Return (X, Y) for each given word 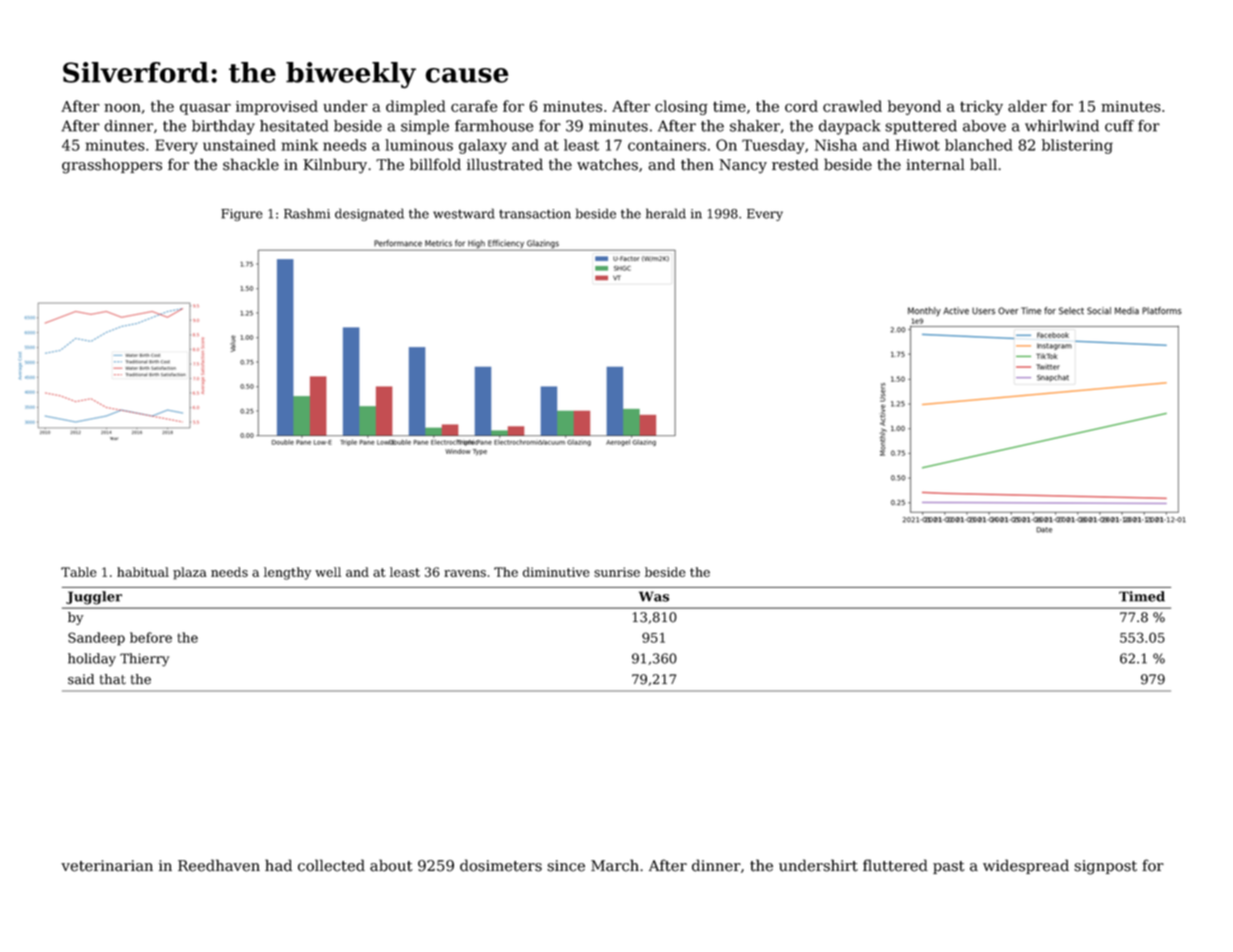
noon (122, 108)
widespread (1026, 866)
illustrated (505, 164)
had (278, 865)
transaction (535, 214)
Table (78, 572)
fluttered (895, 865)
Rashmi (307, 213)
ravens (465, 573)
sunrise (617, 572)
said (81, 679)
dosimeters (501, 865)
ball (983, 164)
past (948, 867)
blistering (1077, 146)
